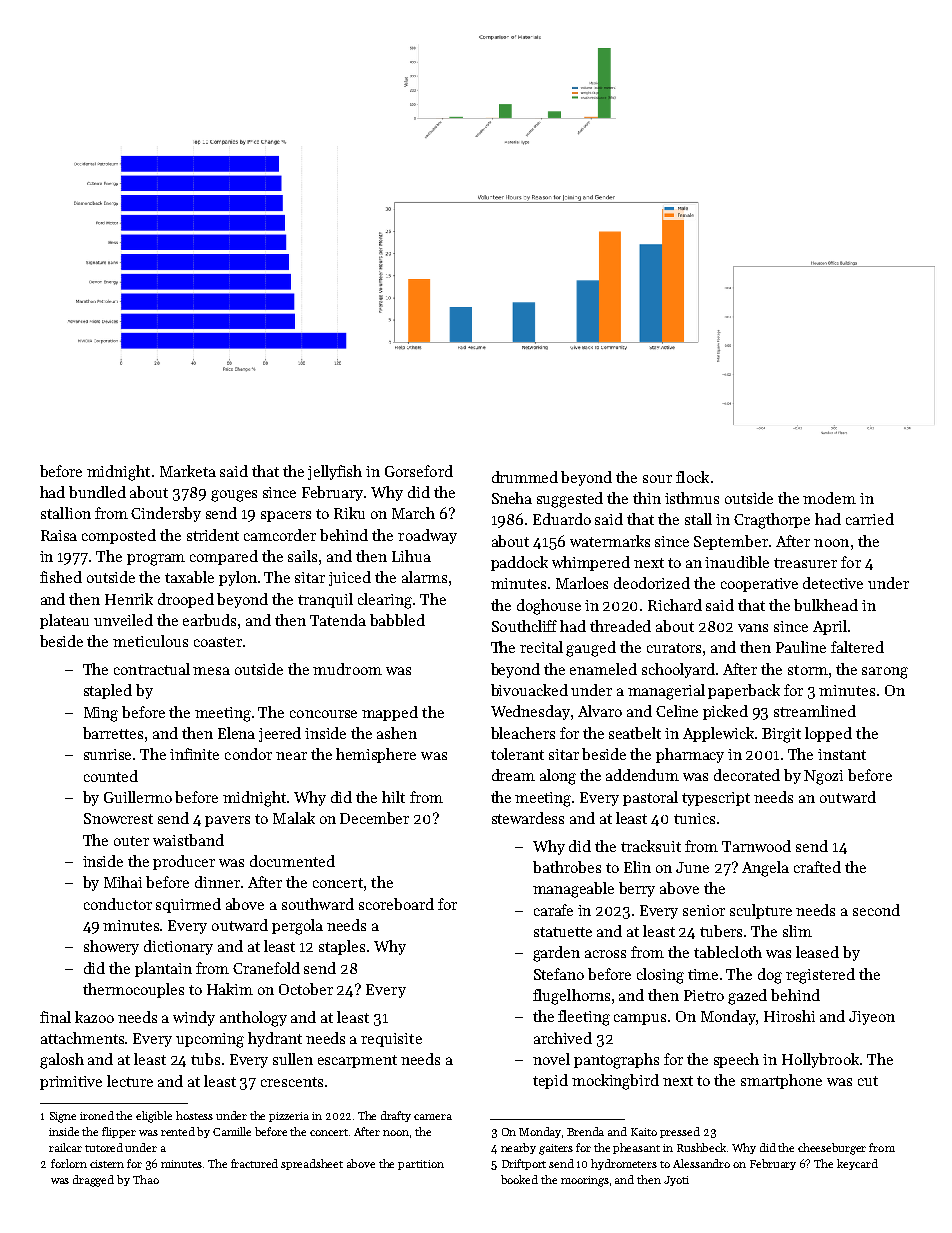 The height and width of the screenshot is (1233, 952). Describe the element at coordinates (704, 995) in the screenshot. I see `Pietro` at that location.
